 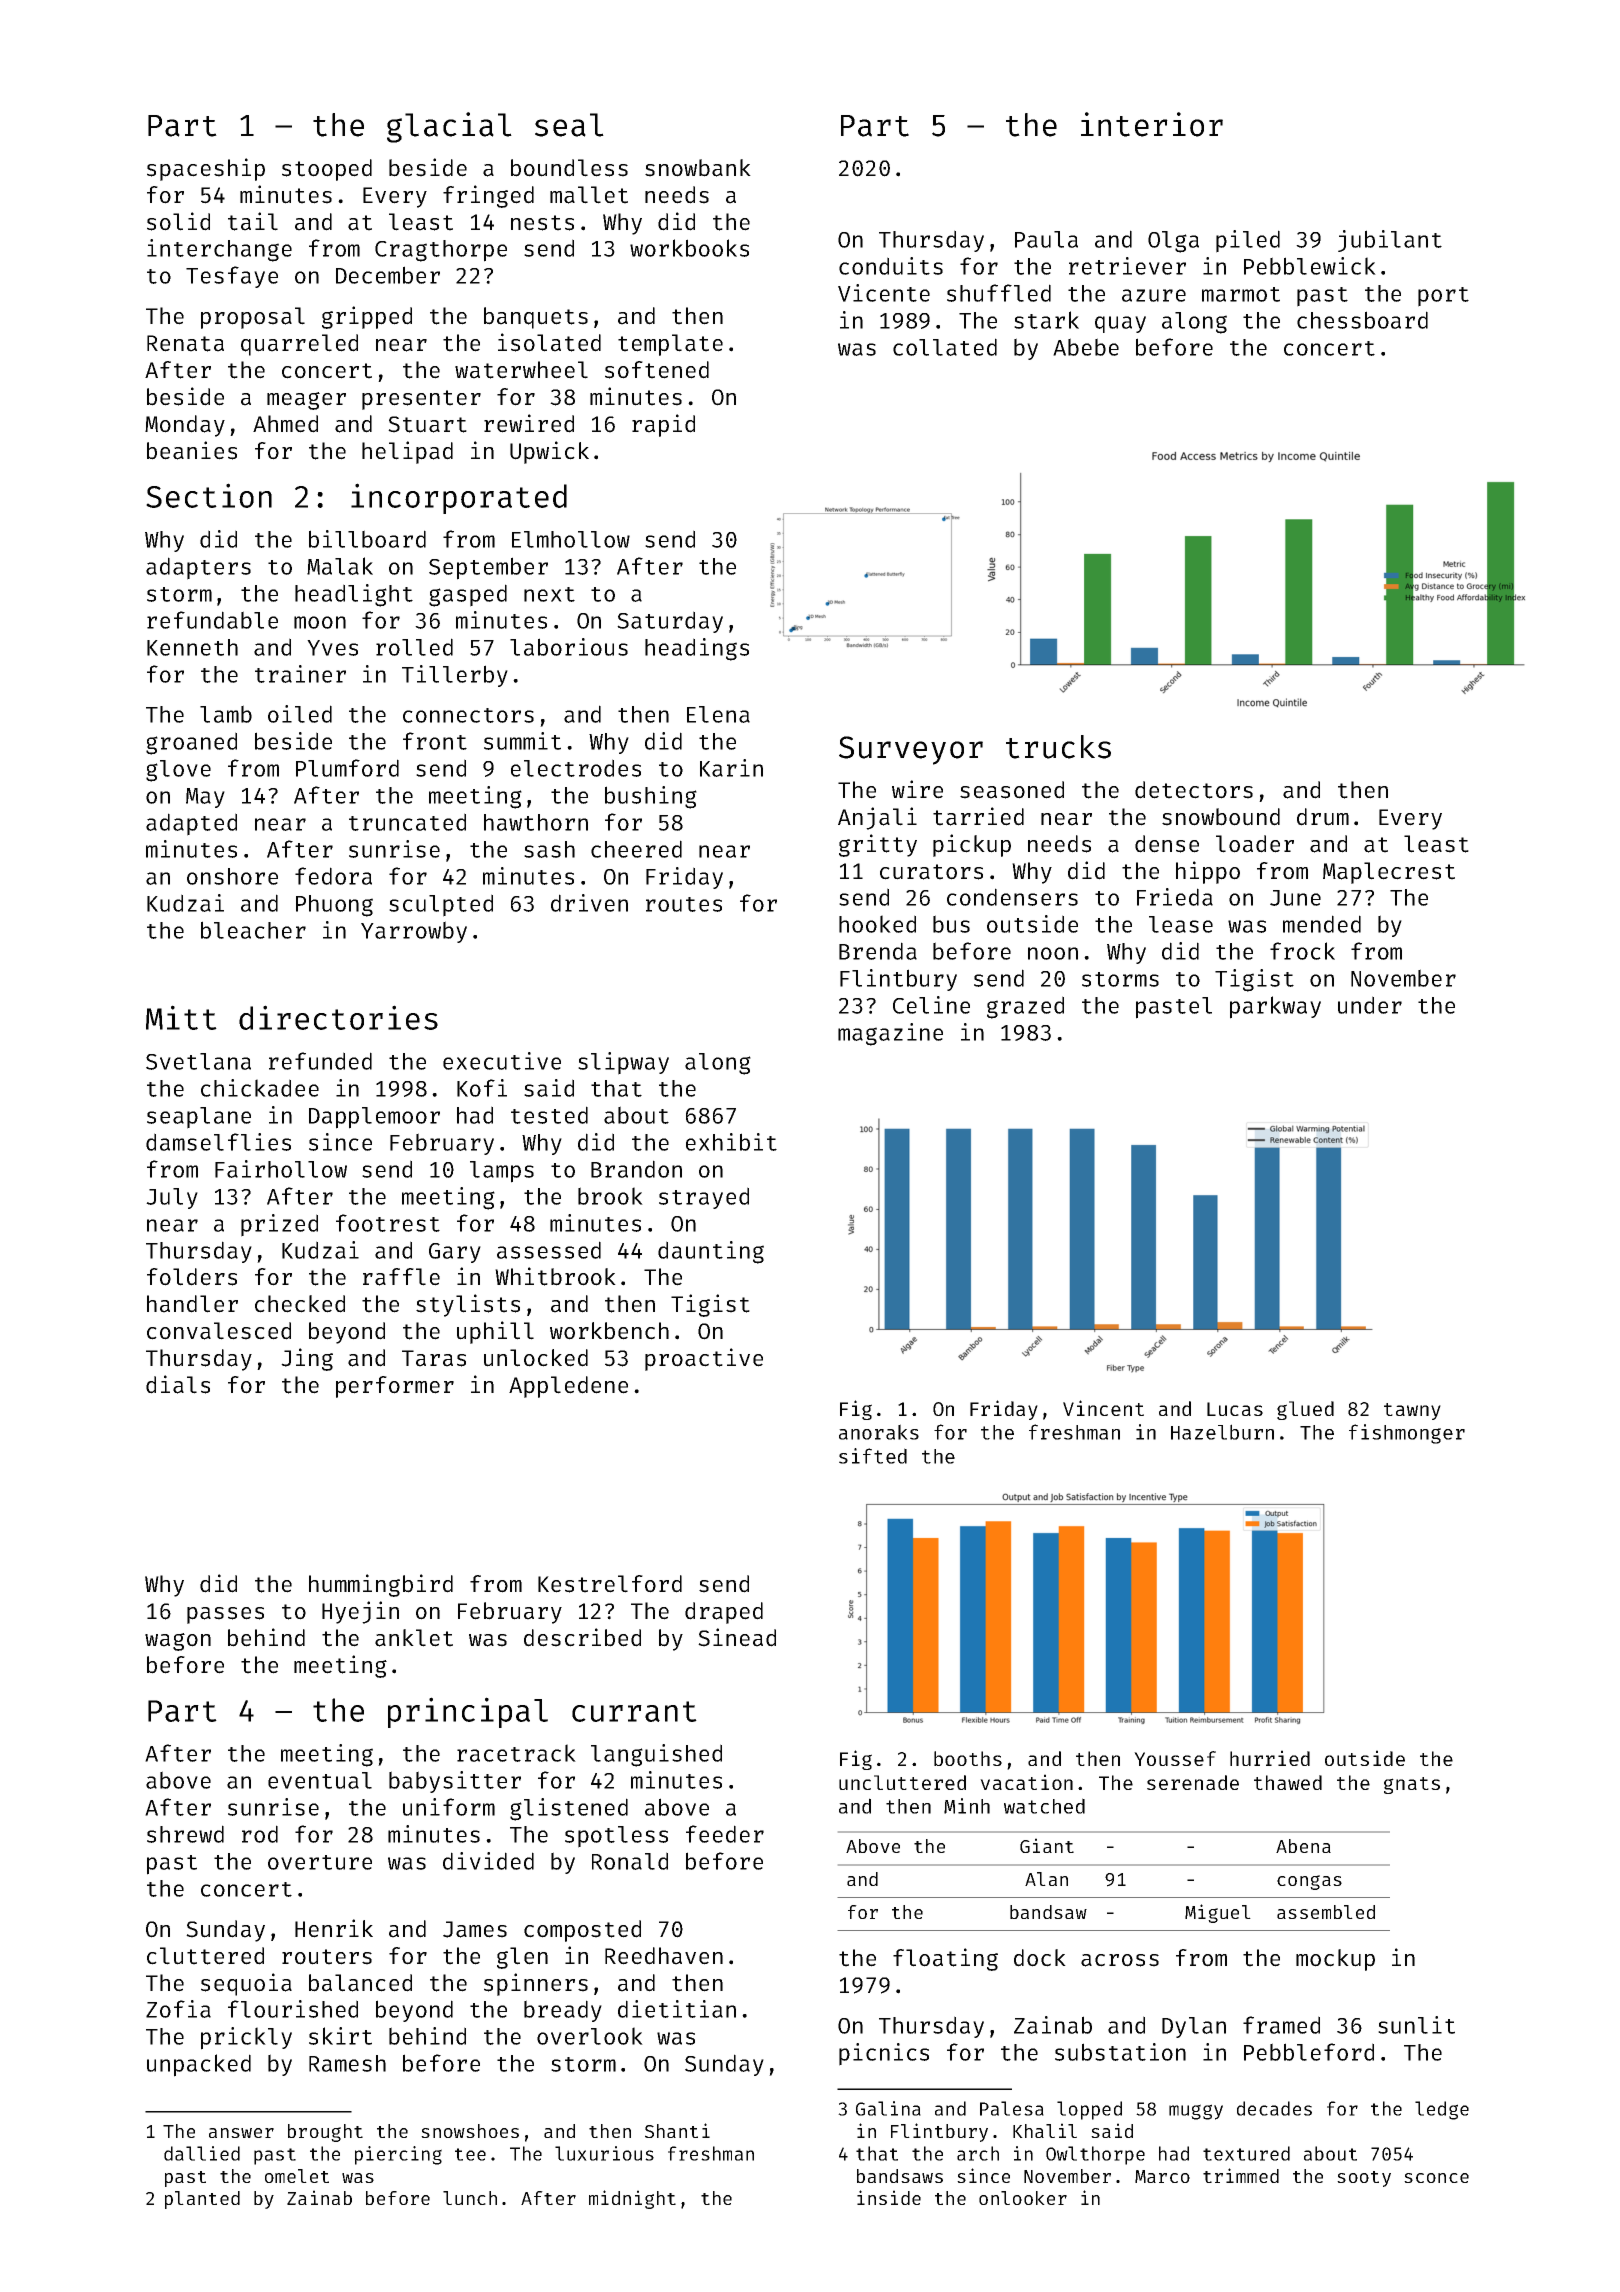 I want to click on Maplecrest, so click(x=1389, y=873).
